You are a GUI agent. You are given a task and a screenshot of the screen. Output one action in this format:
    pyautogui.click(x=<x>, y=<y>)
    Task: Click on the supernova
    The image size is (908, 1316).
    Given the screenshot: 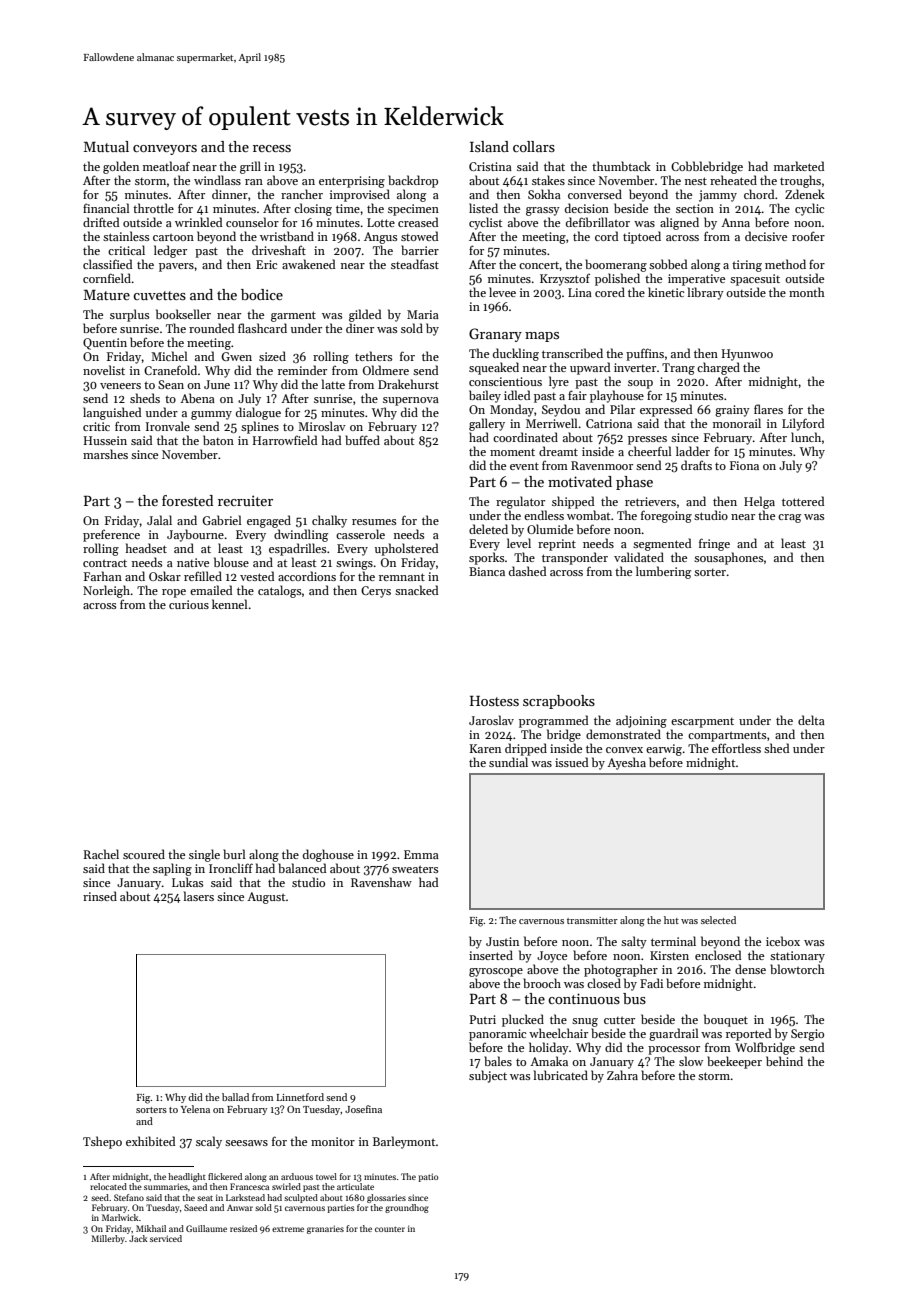 What is the action you would take?
    pyautogui.click(x=411, y=401)
